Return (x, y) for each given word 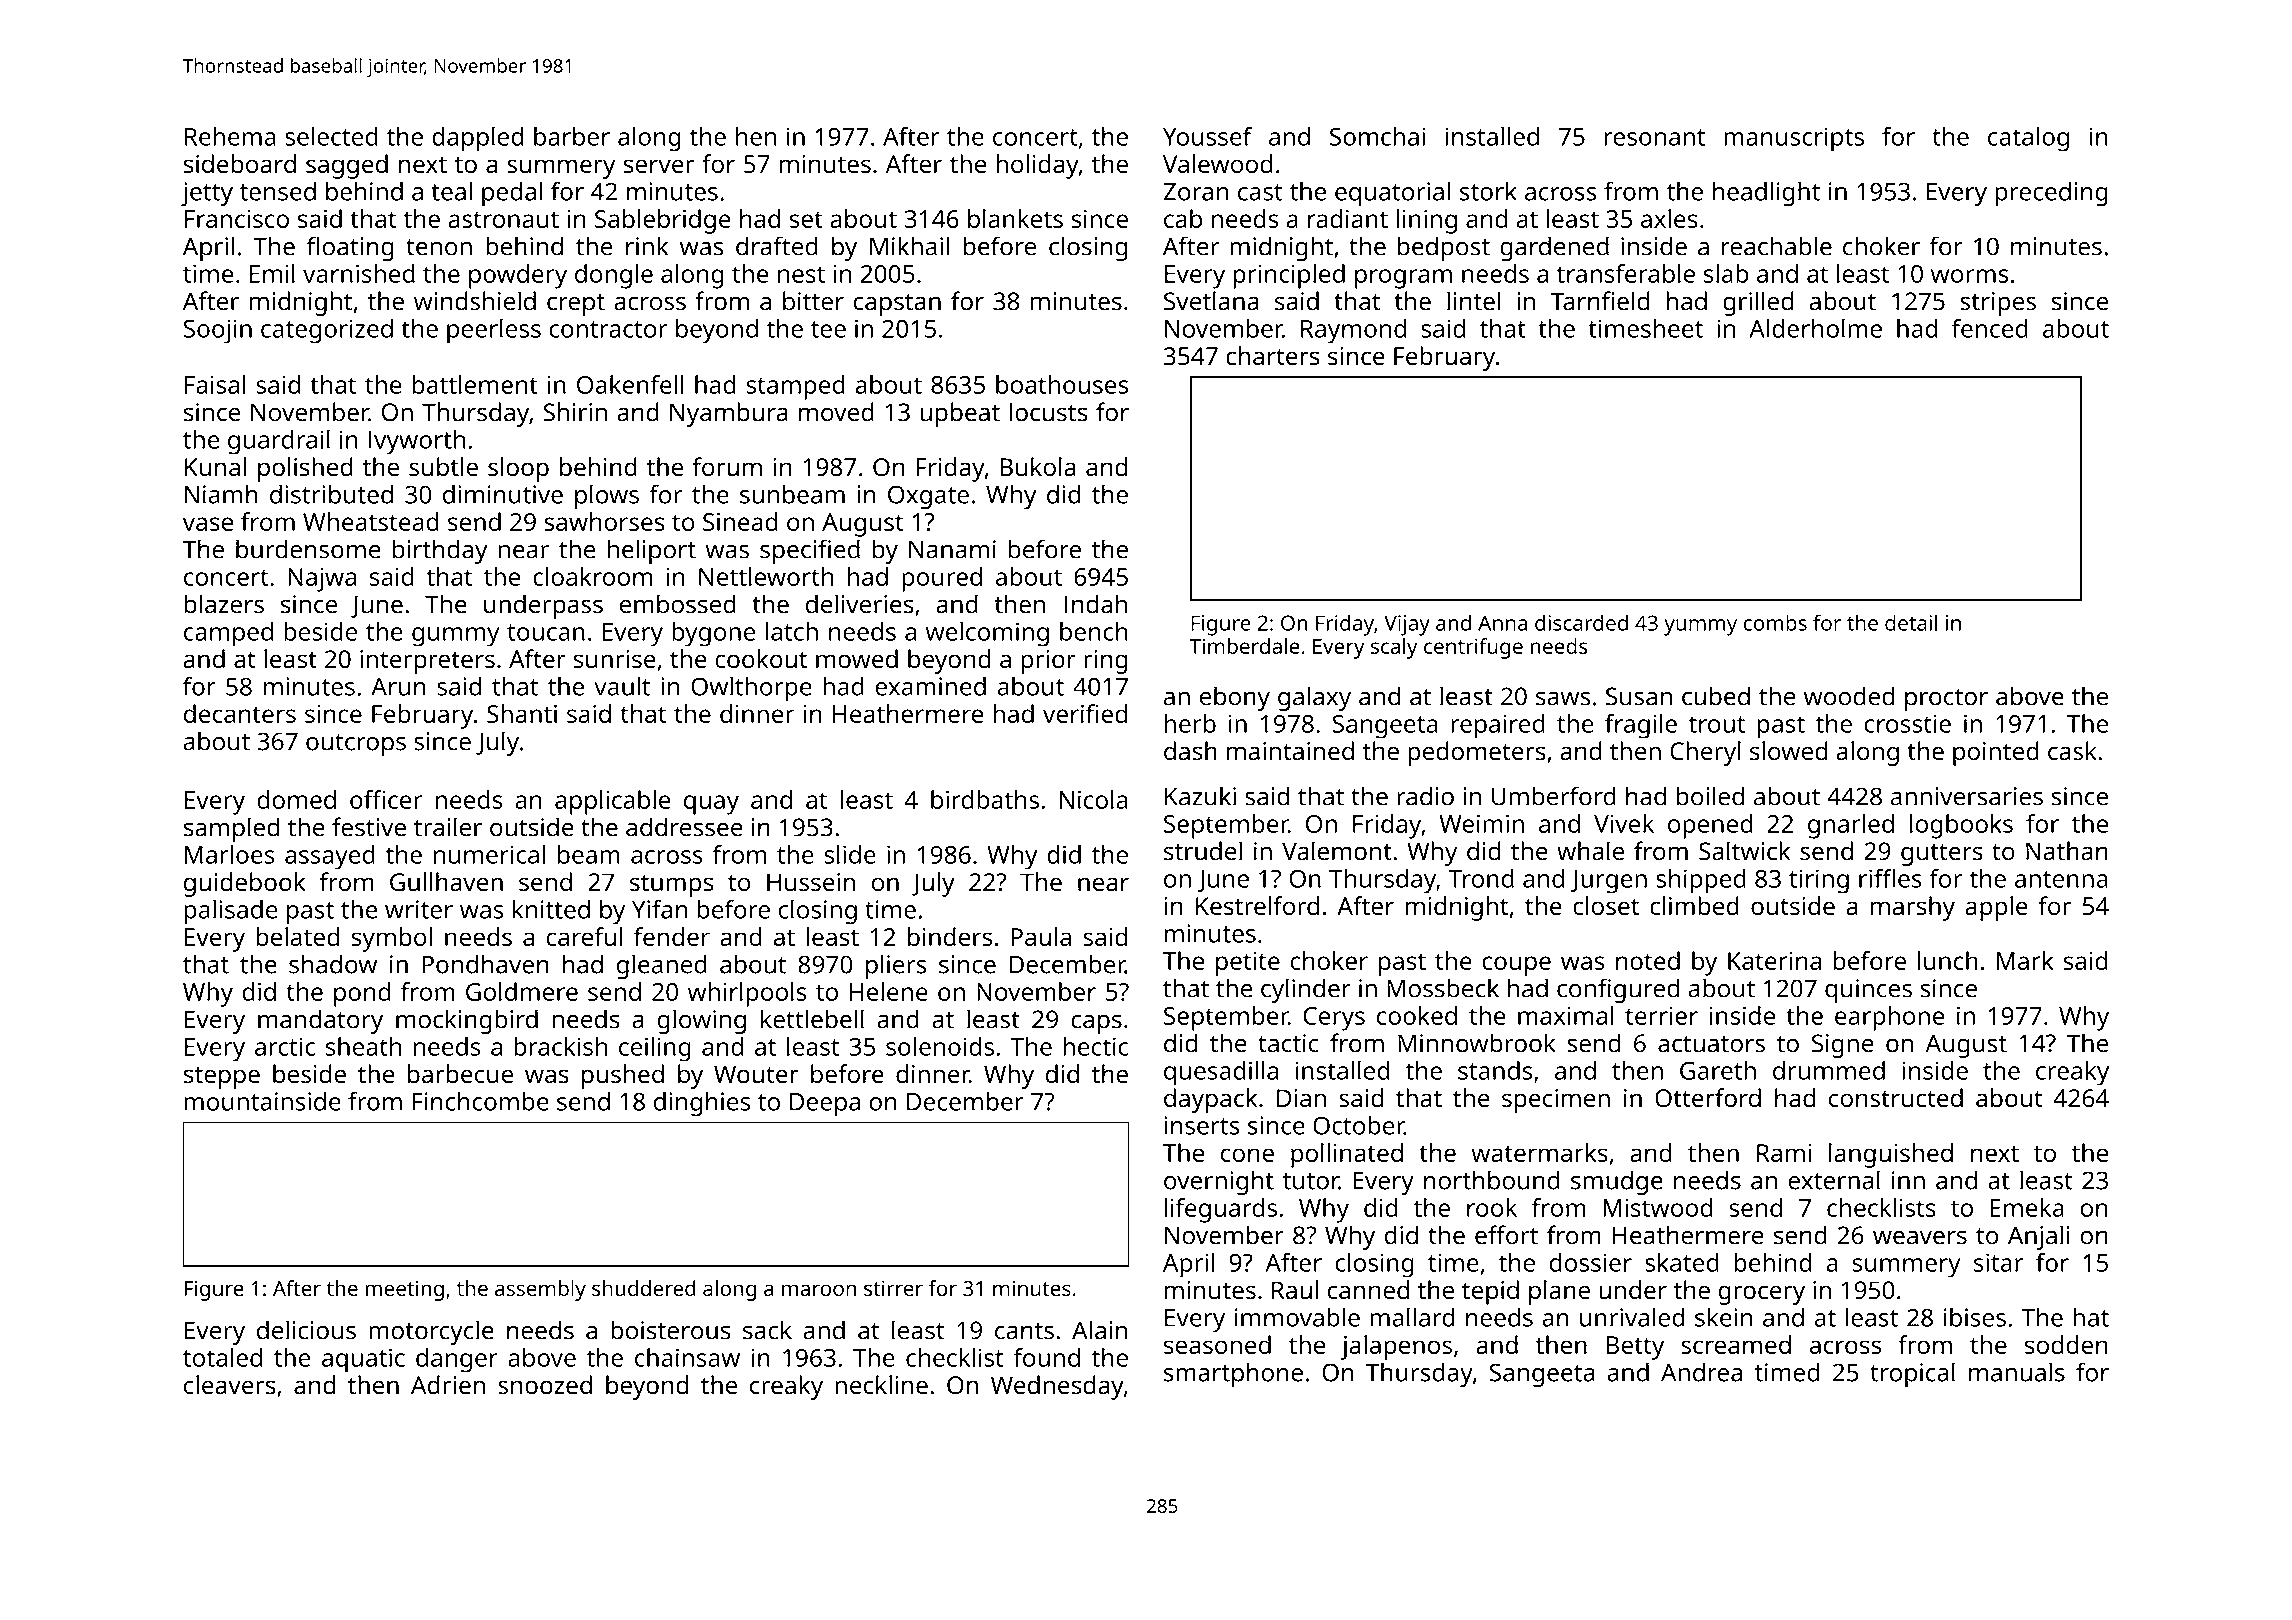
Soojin (218, 331)
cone (1247, 1155)
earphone (1889, 1018)
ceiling (655, 1049)
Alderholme (1815, 328)
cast (1260, 192)
